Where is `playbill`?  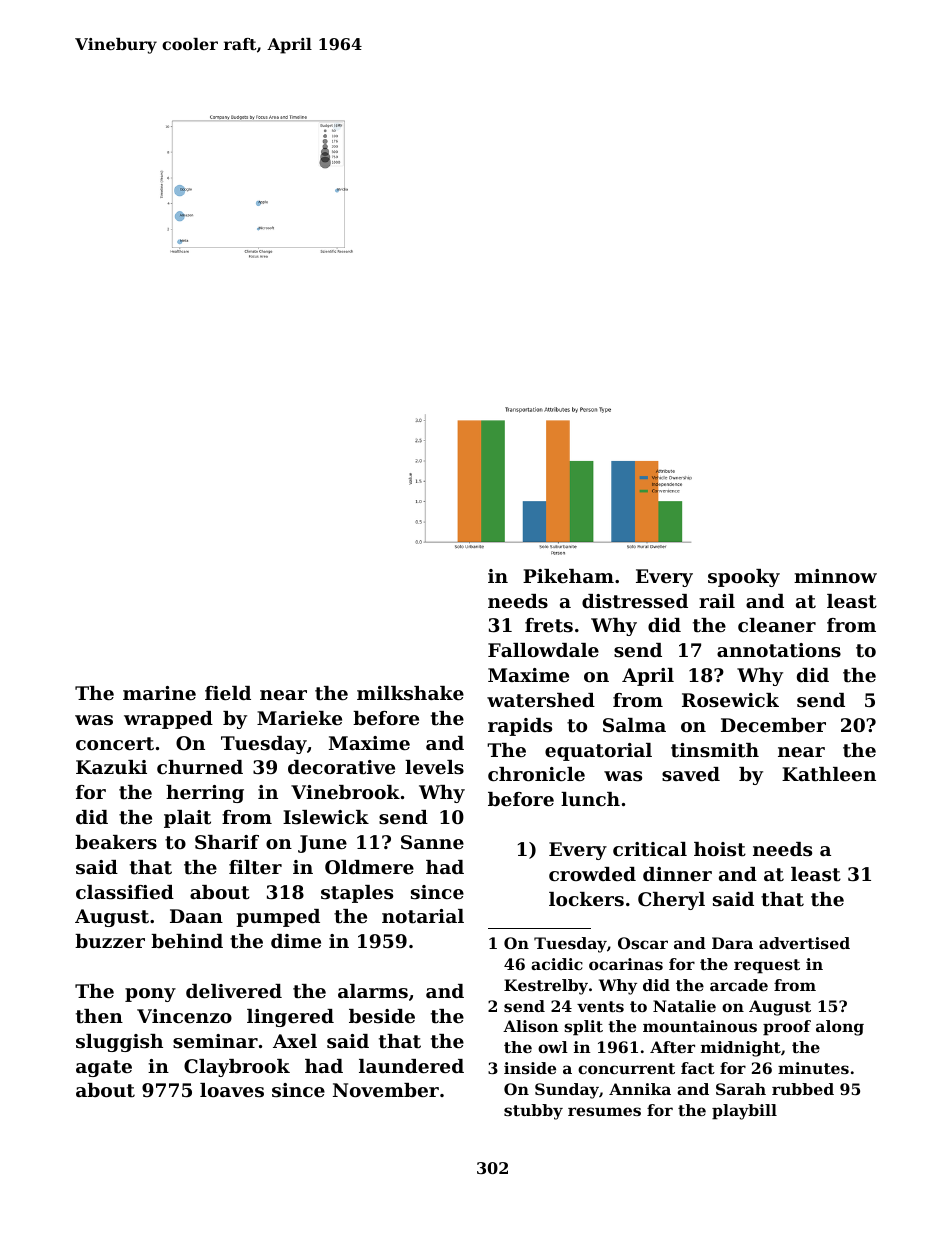
playbill is located at coordinates (744, 1112).
